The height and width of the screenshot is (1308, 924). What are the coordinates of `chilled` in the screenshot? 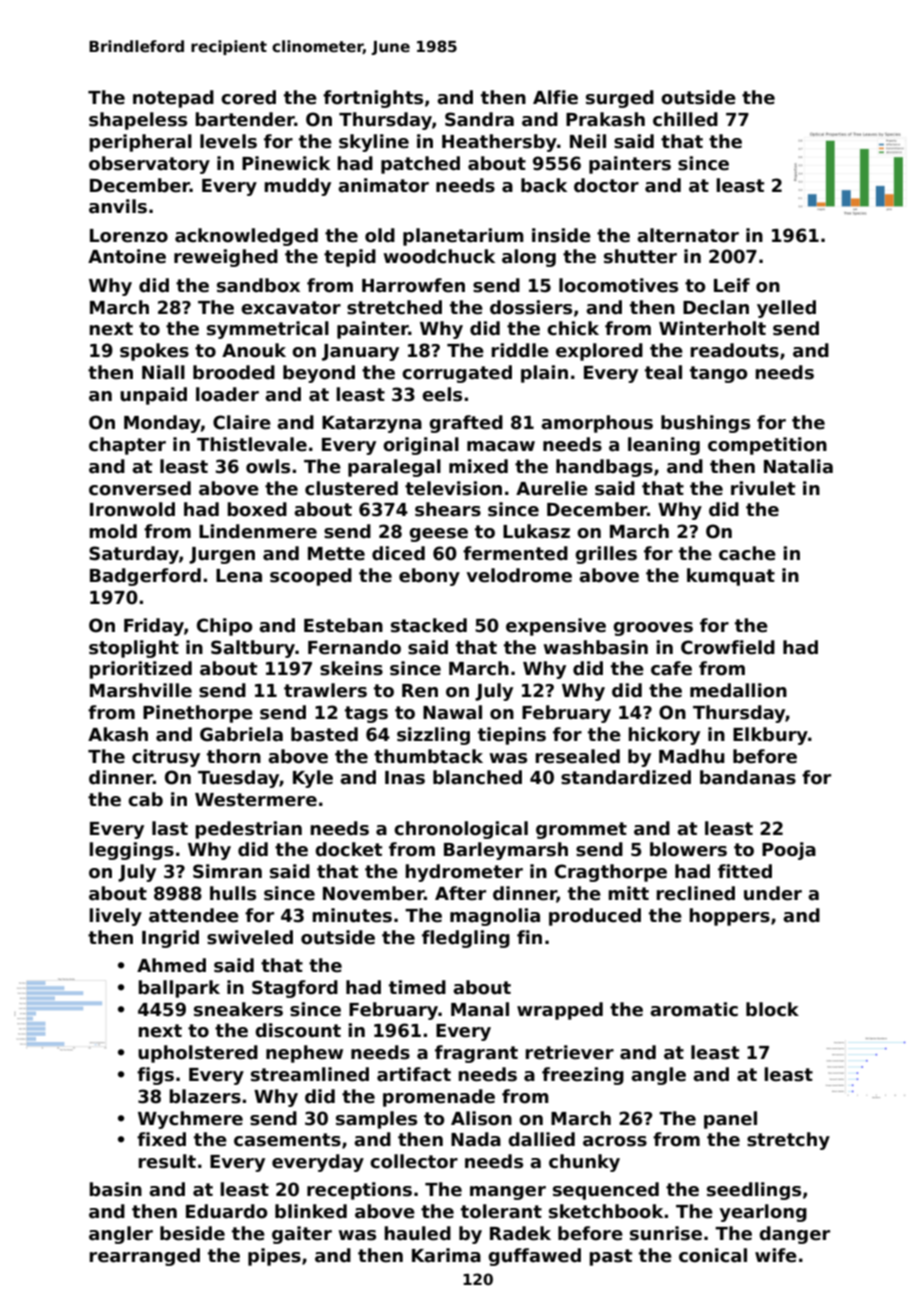 It's located at (685, 119).
